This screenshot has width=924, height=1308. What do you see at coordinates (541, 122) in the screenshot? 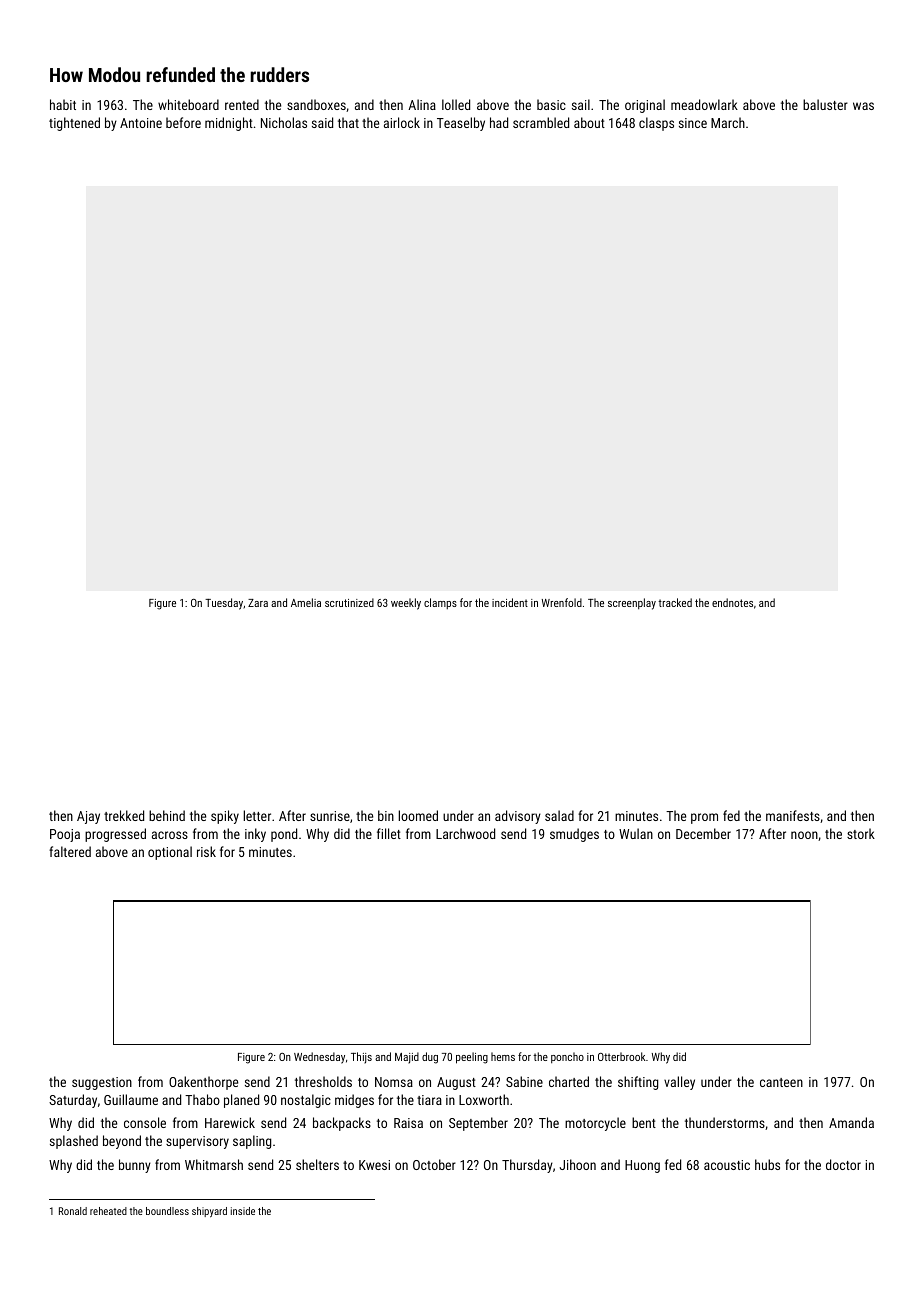
I see `scrambled` at bounding box center [541, 122].
